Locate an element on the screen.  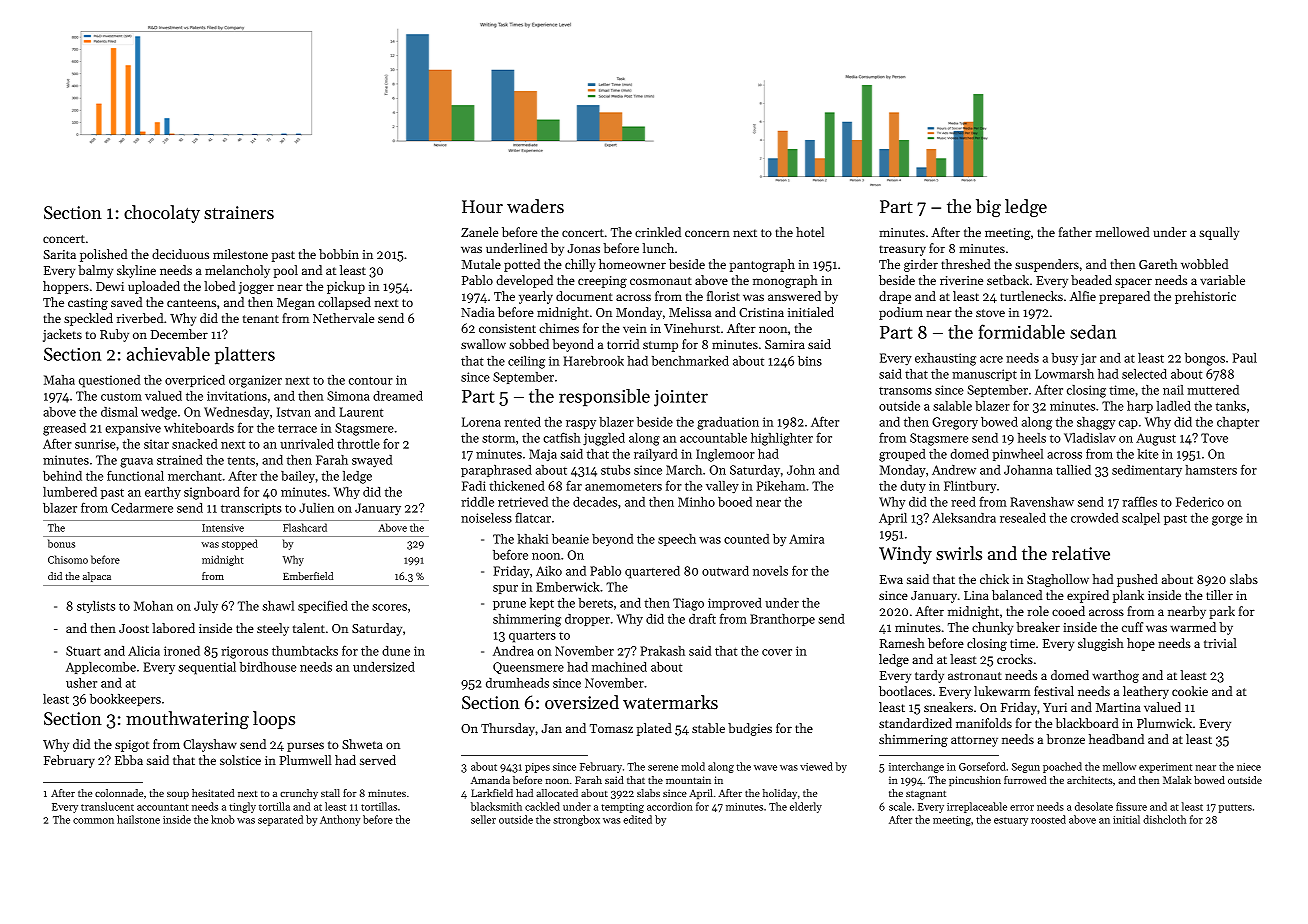
birdhouse is located at coordinates (268, 667).
